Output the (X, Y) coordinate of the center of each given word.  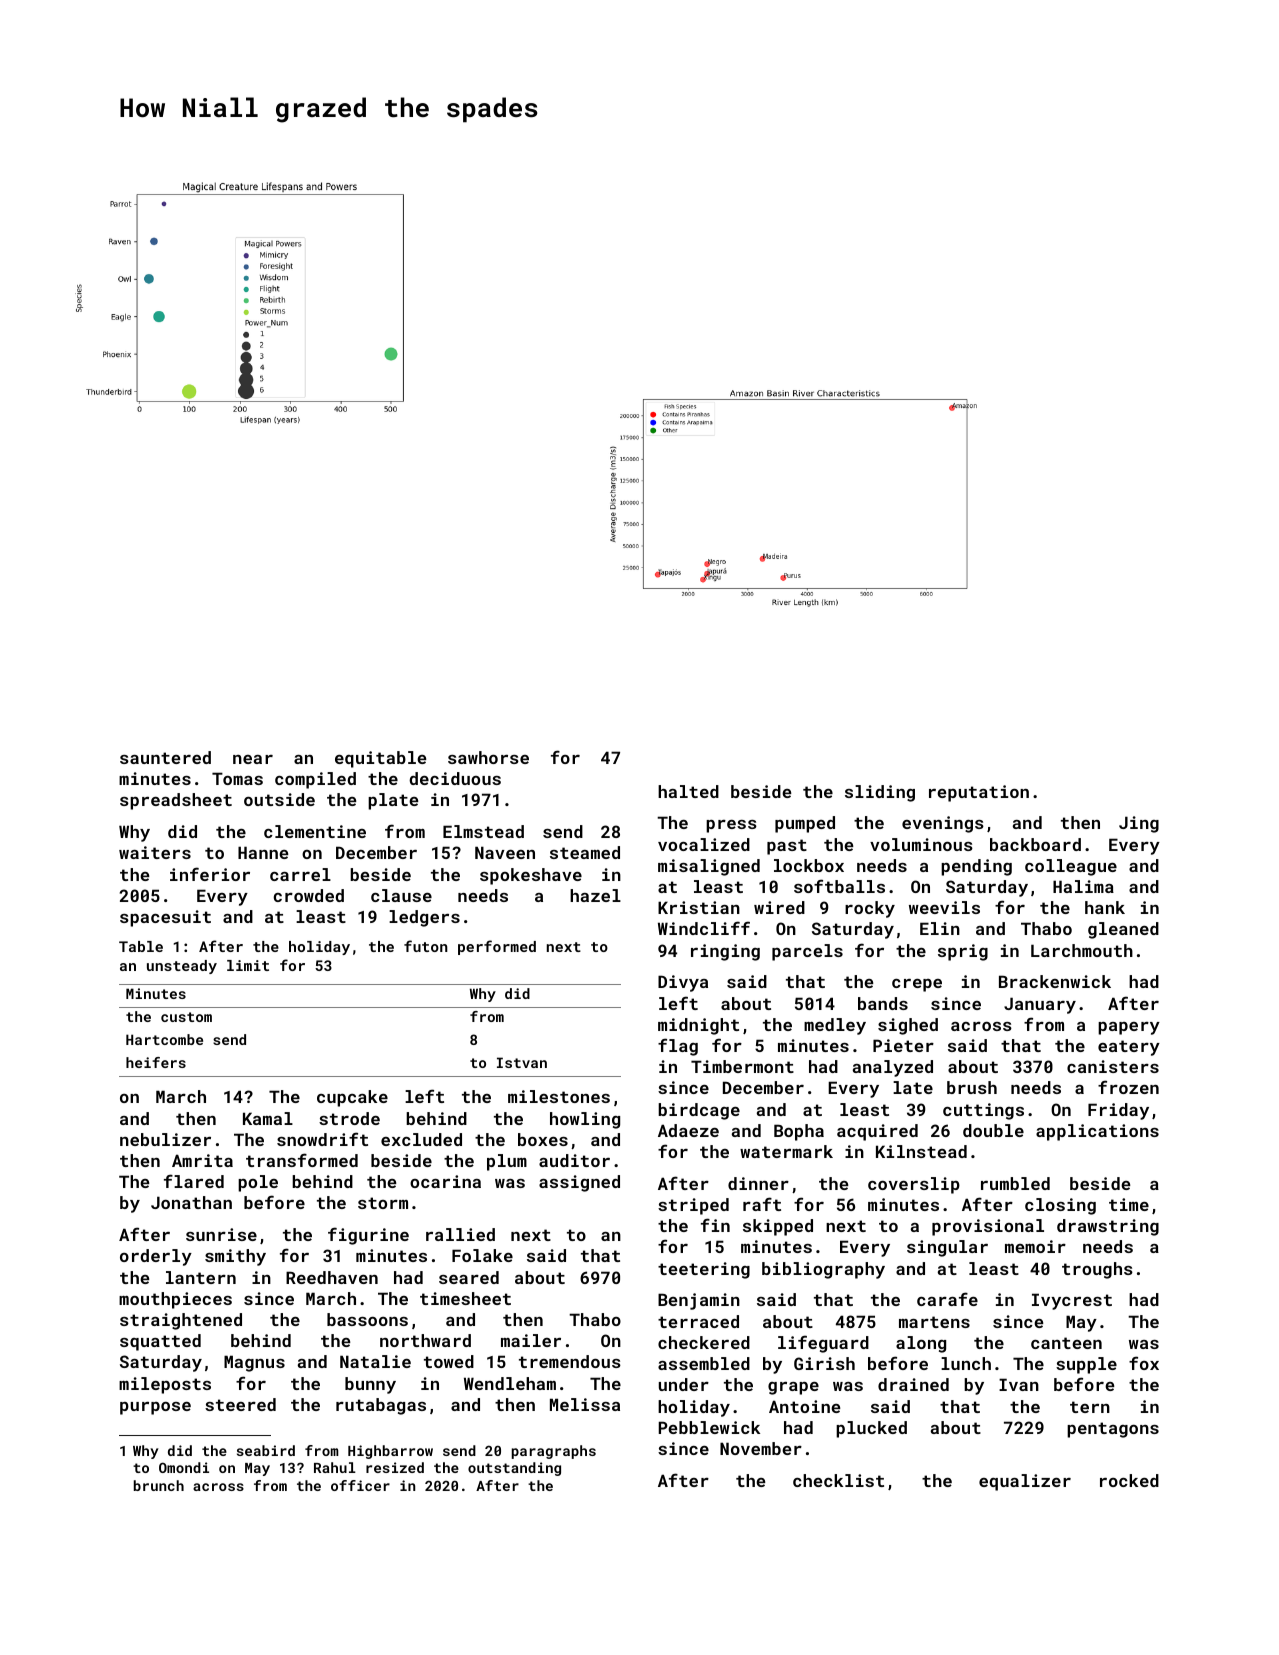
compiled (315, 780)
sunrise (221, 1234)
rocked (1129, 1480)
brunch (159, 1485)
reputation (979, 793)
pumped (805, 824)
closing (1060, 1206)
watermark (786, 1151)
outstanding (514, 1469)
